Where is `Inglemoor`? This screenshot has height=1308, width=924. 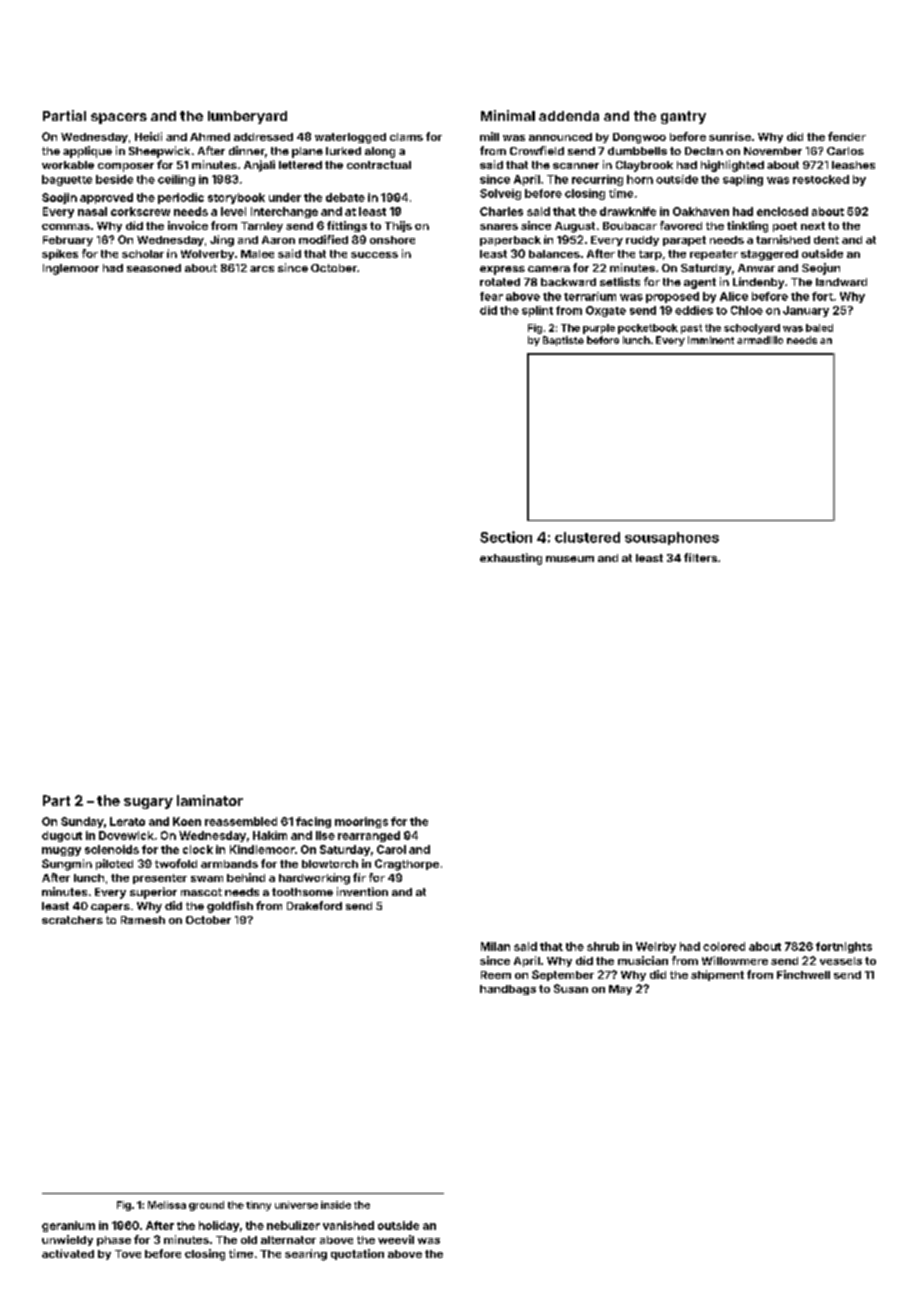
Inglemoor is located at coordinates (71, 269).
